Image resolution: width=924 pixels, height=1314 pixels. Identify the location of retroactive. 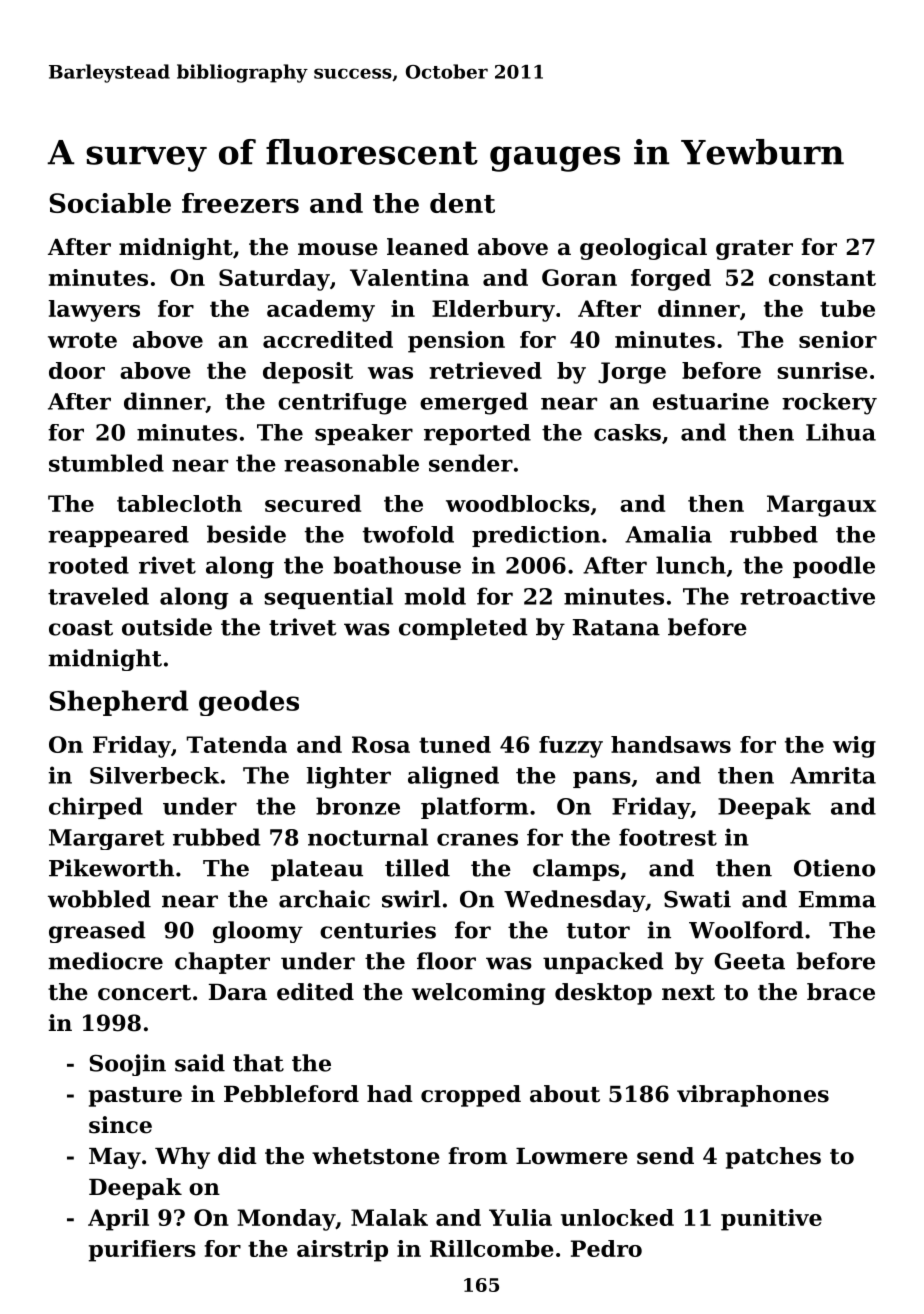
(807, 596).
